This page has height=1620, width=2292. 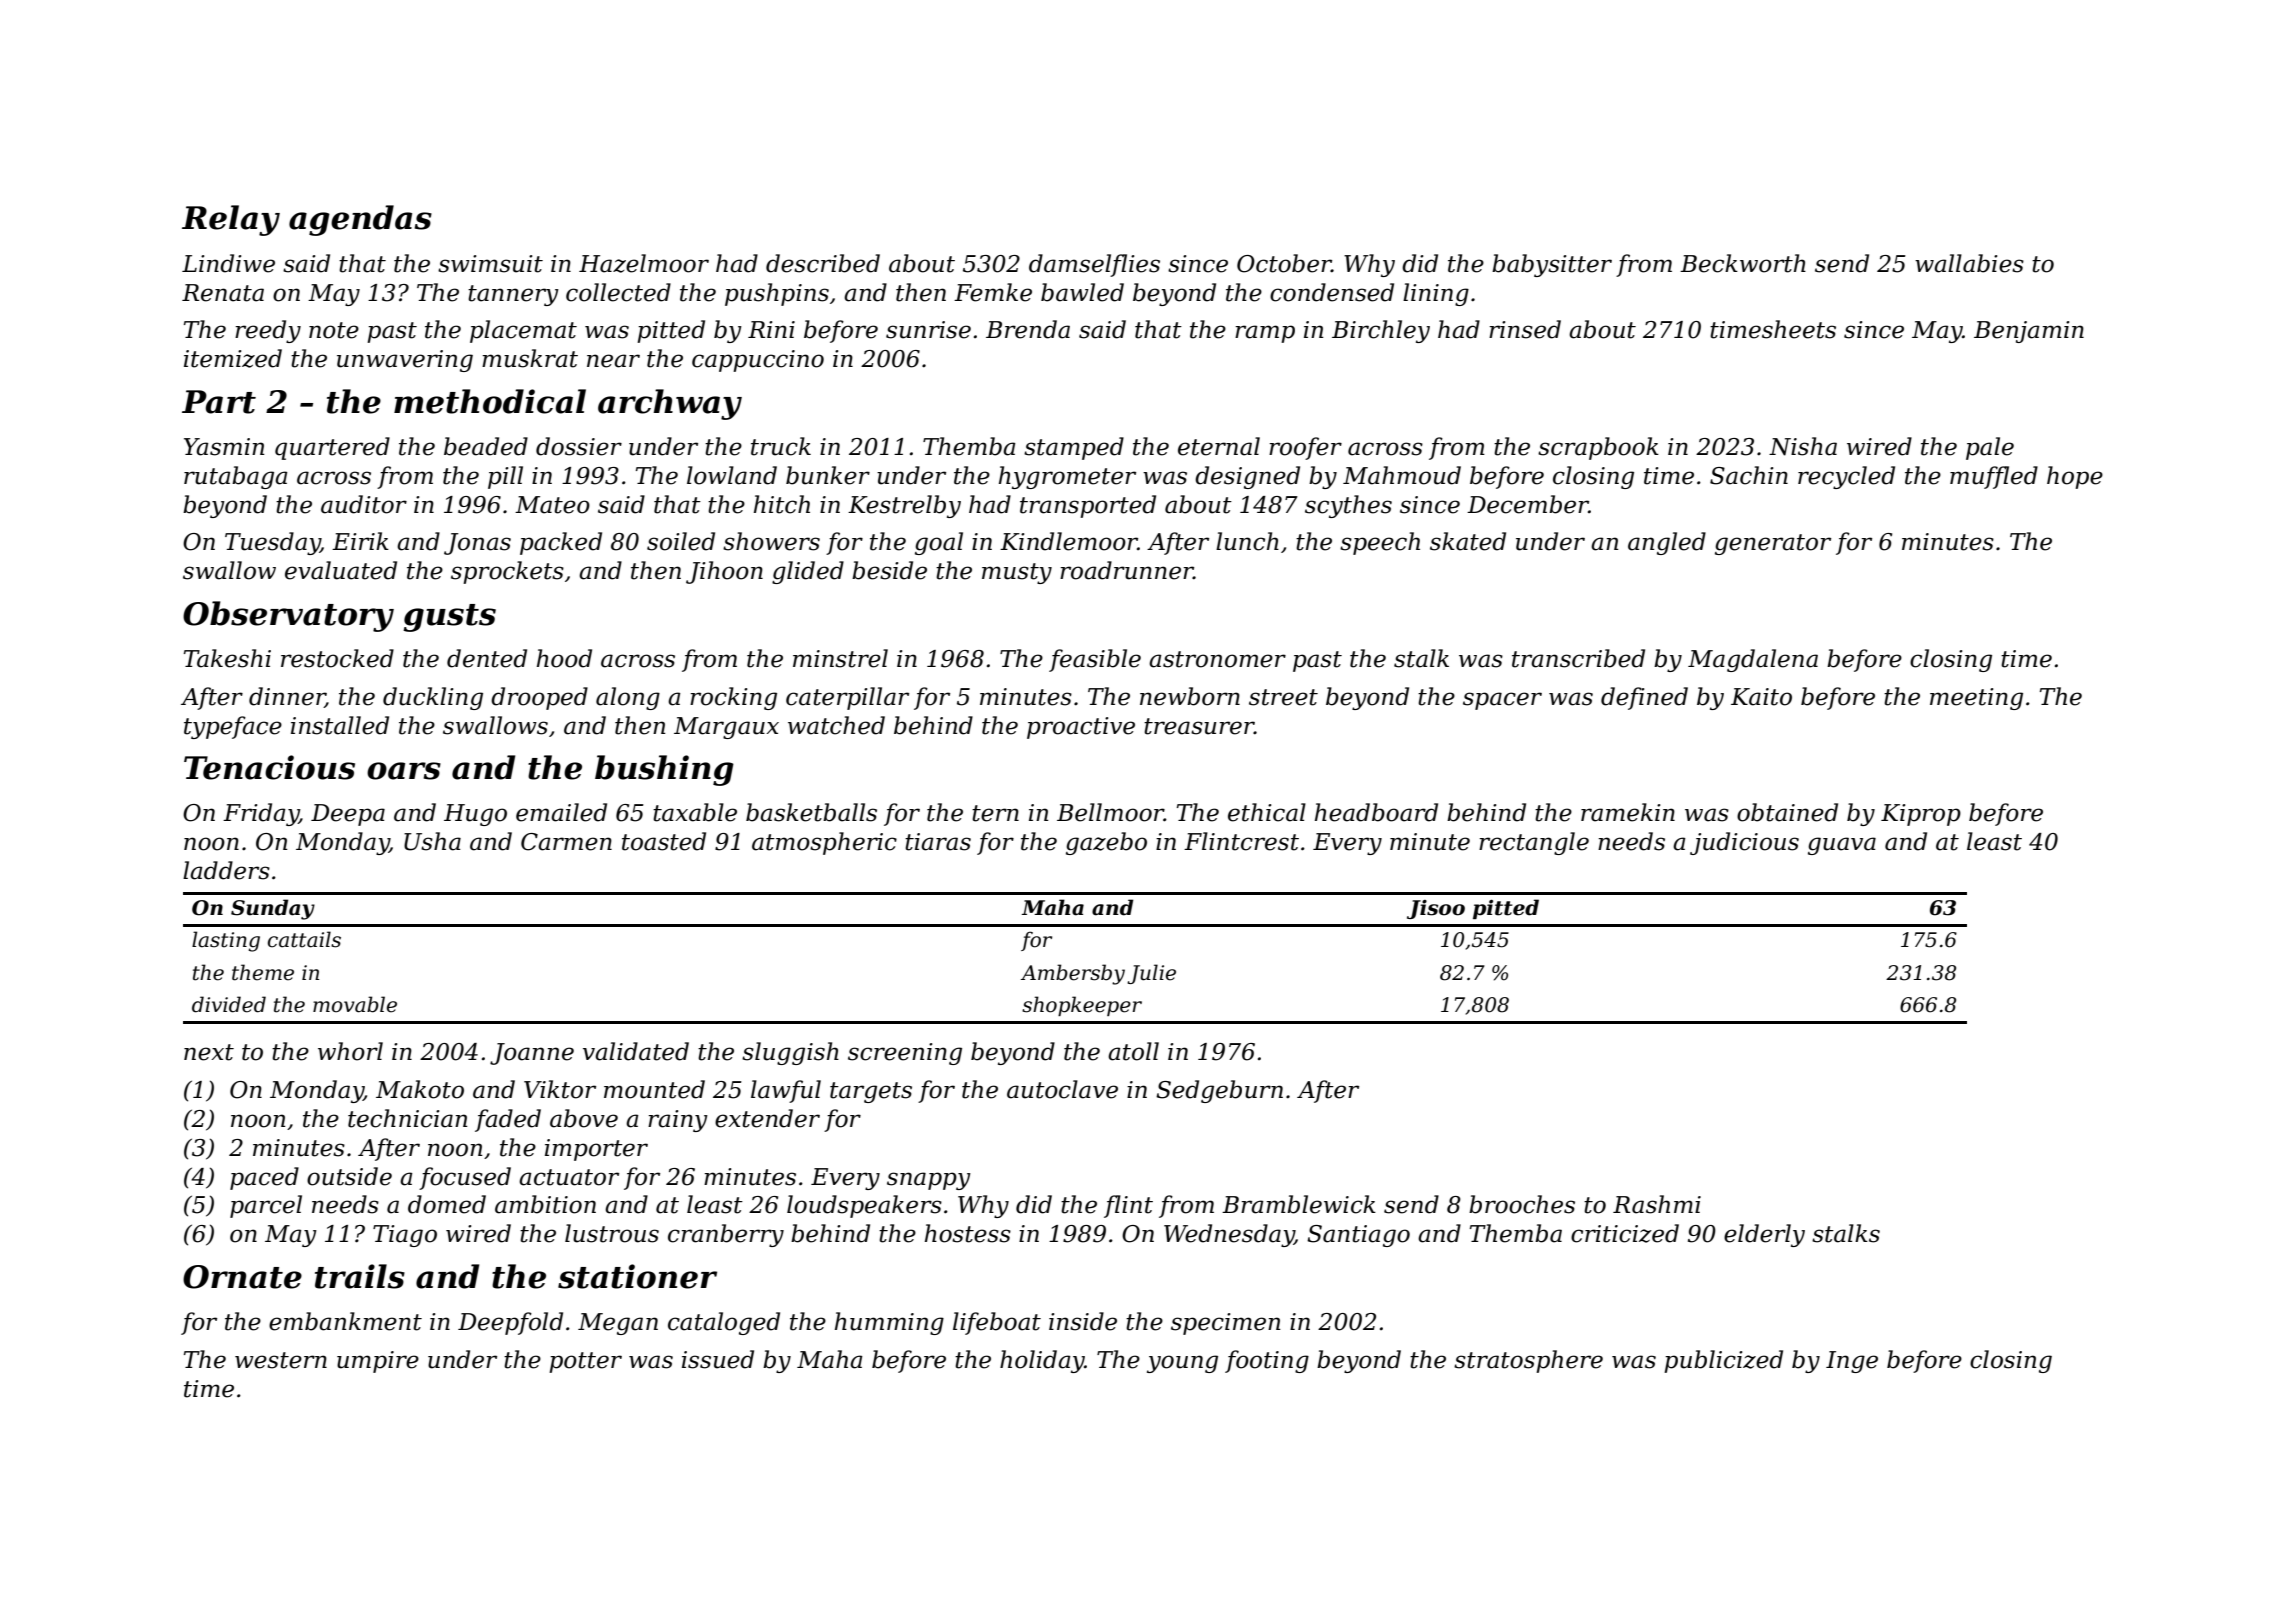 I want to click on itemized, so click(x=233, y=358).
